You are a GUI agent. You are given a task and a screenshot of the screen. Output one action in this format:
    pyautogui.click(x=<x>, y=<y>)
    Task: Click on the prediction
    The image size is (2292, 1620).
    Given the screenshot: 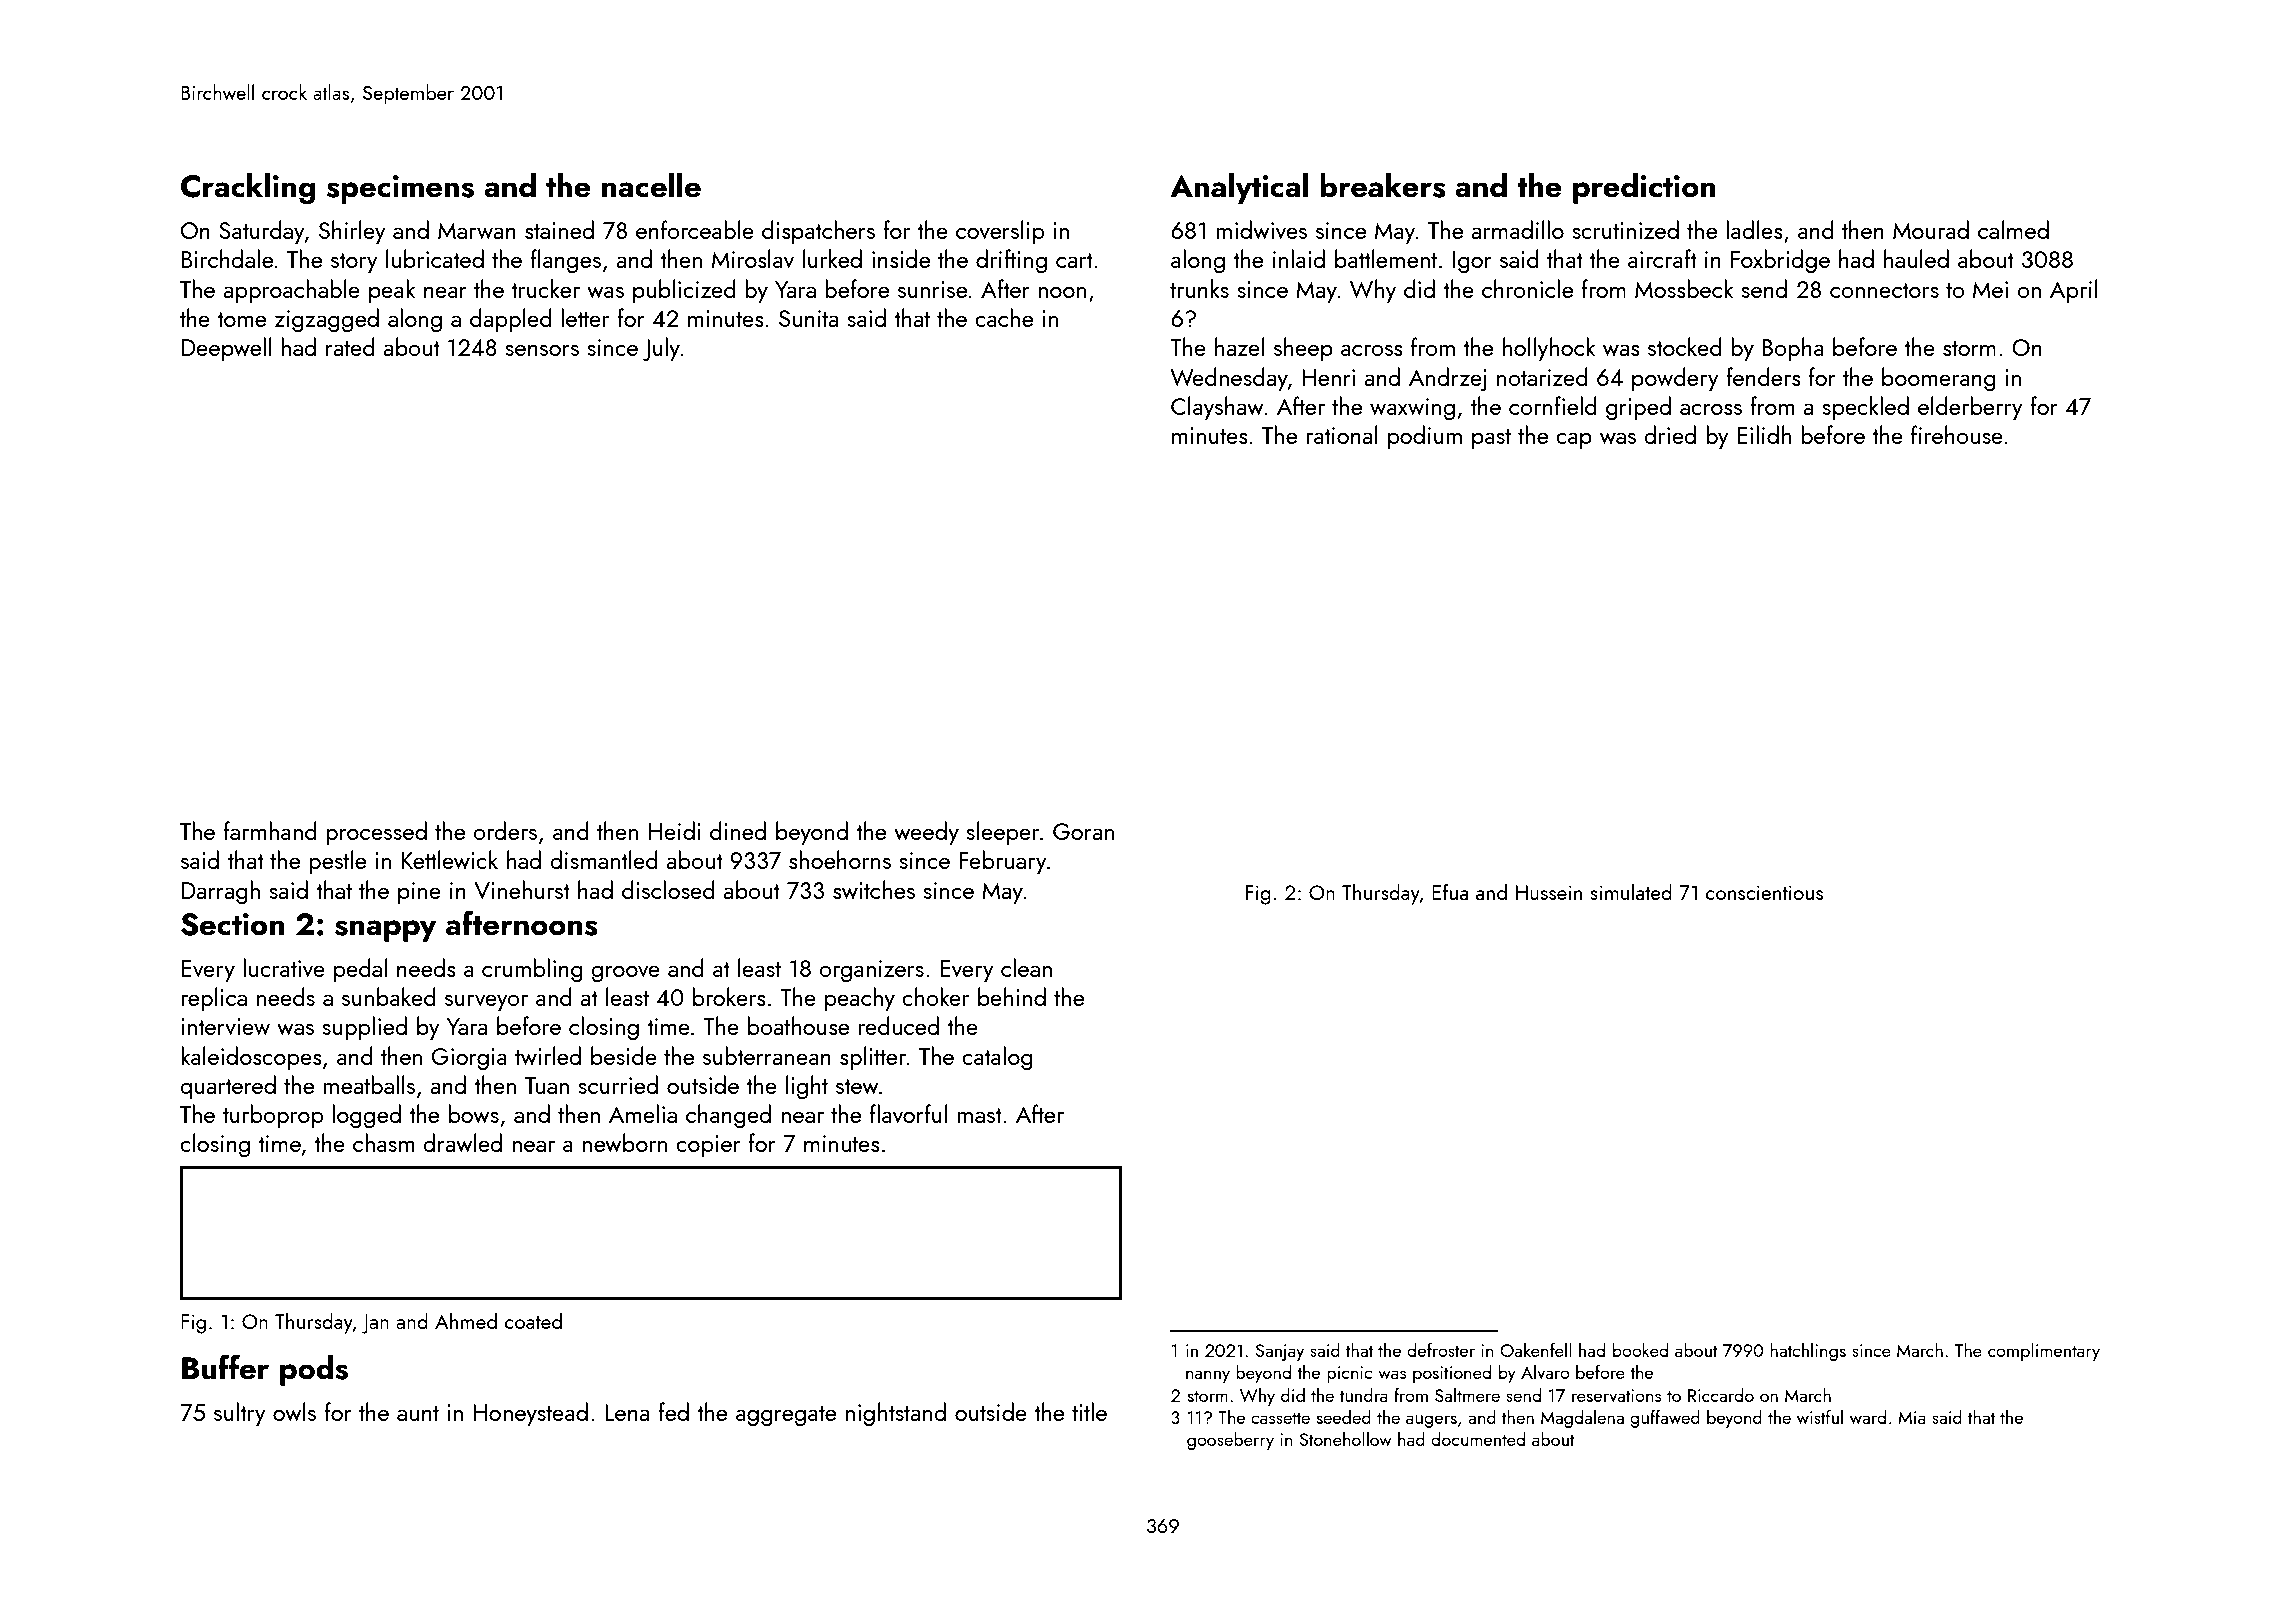 What is the action you would take?
    pyautogui.click(x=1644, y=188)
